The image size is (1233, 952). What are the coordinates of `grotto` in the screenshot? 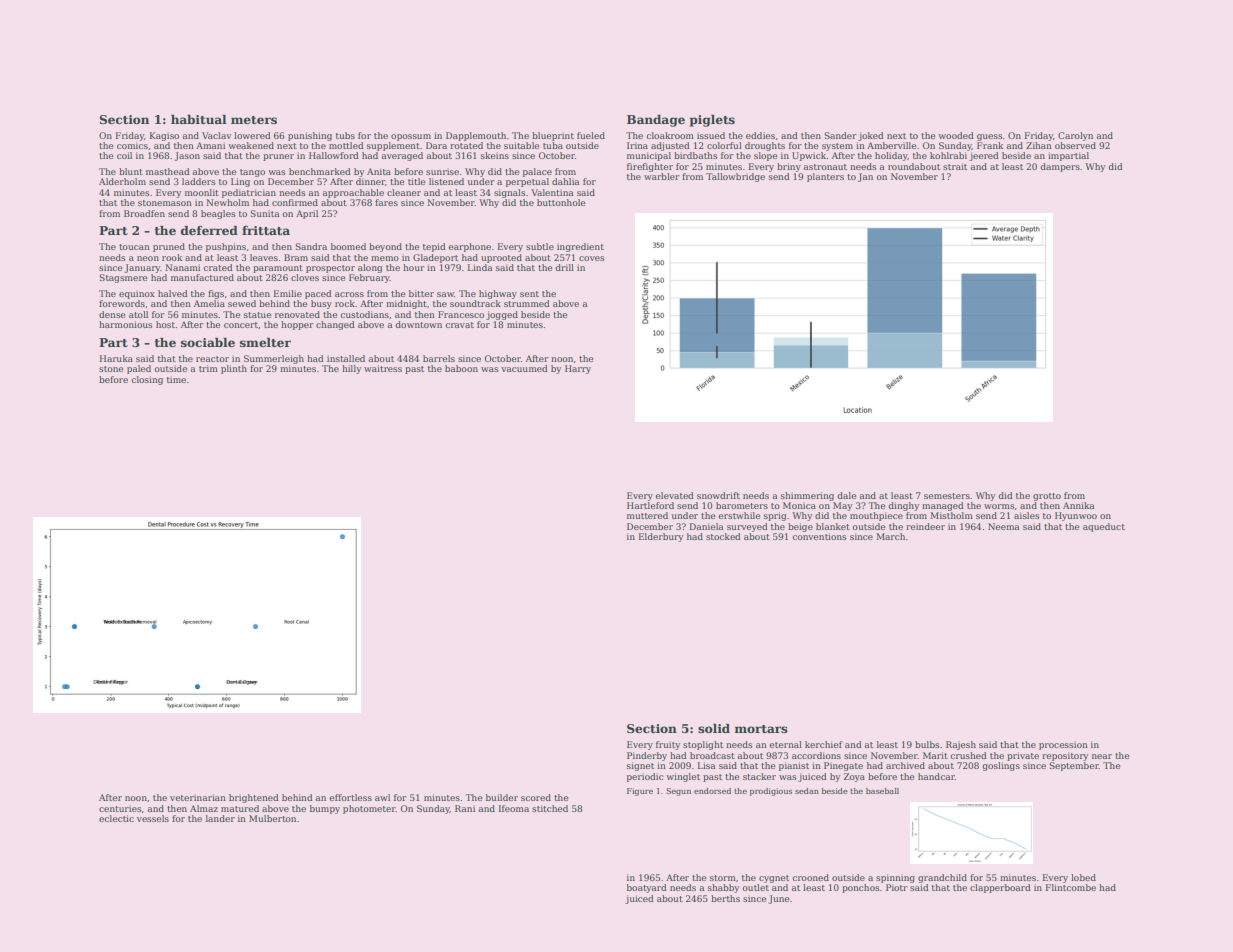 It's located at (1047, 497).
